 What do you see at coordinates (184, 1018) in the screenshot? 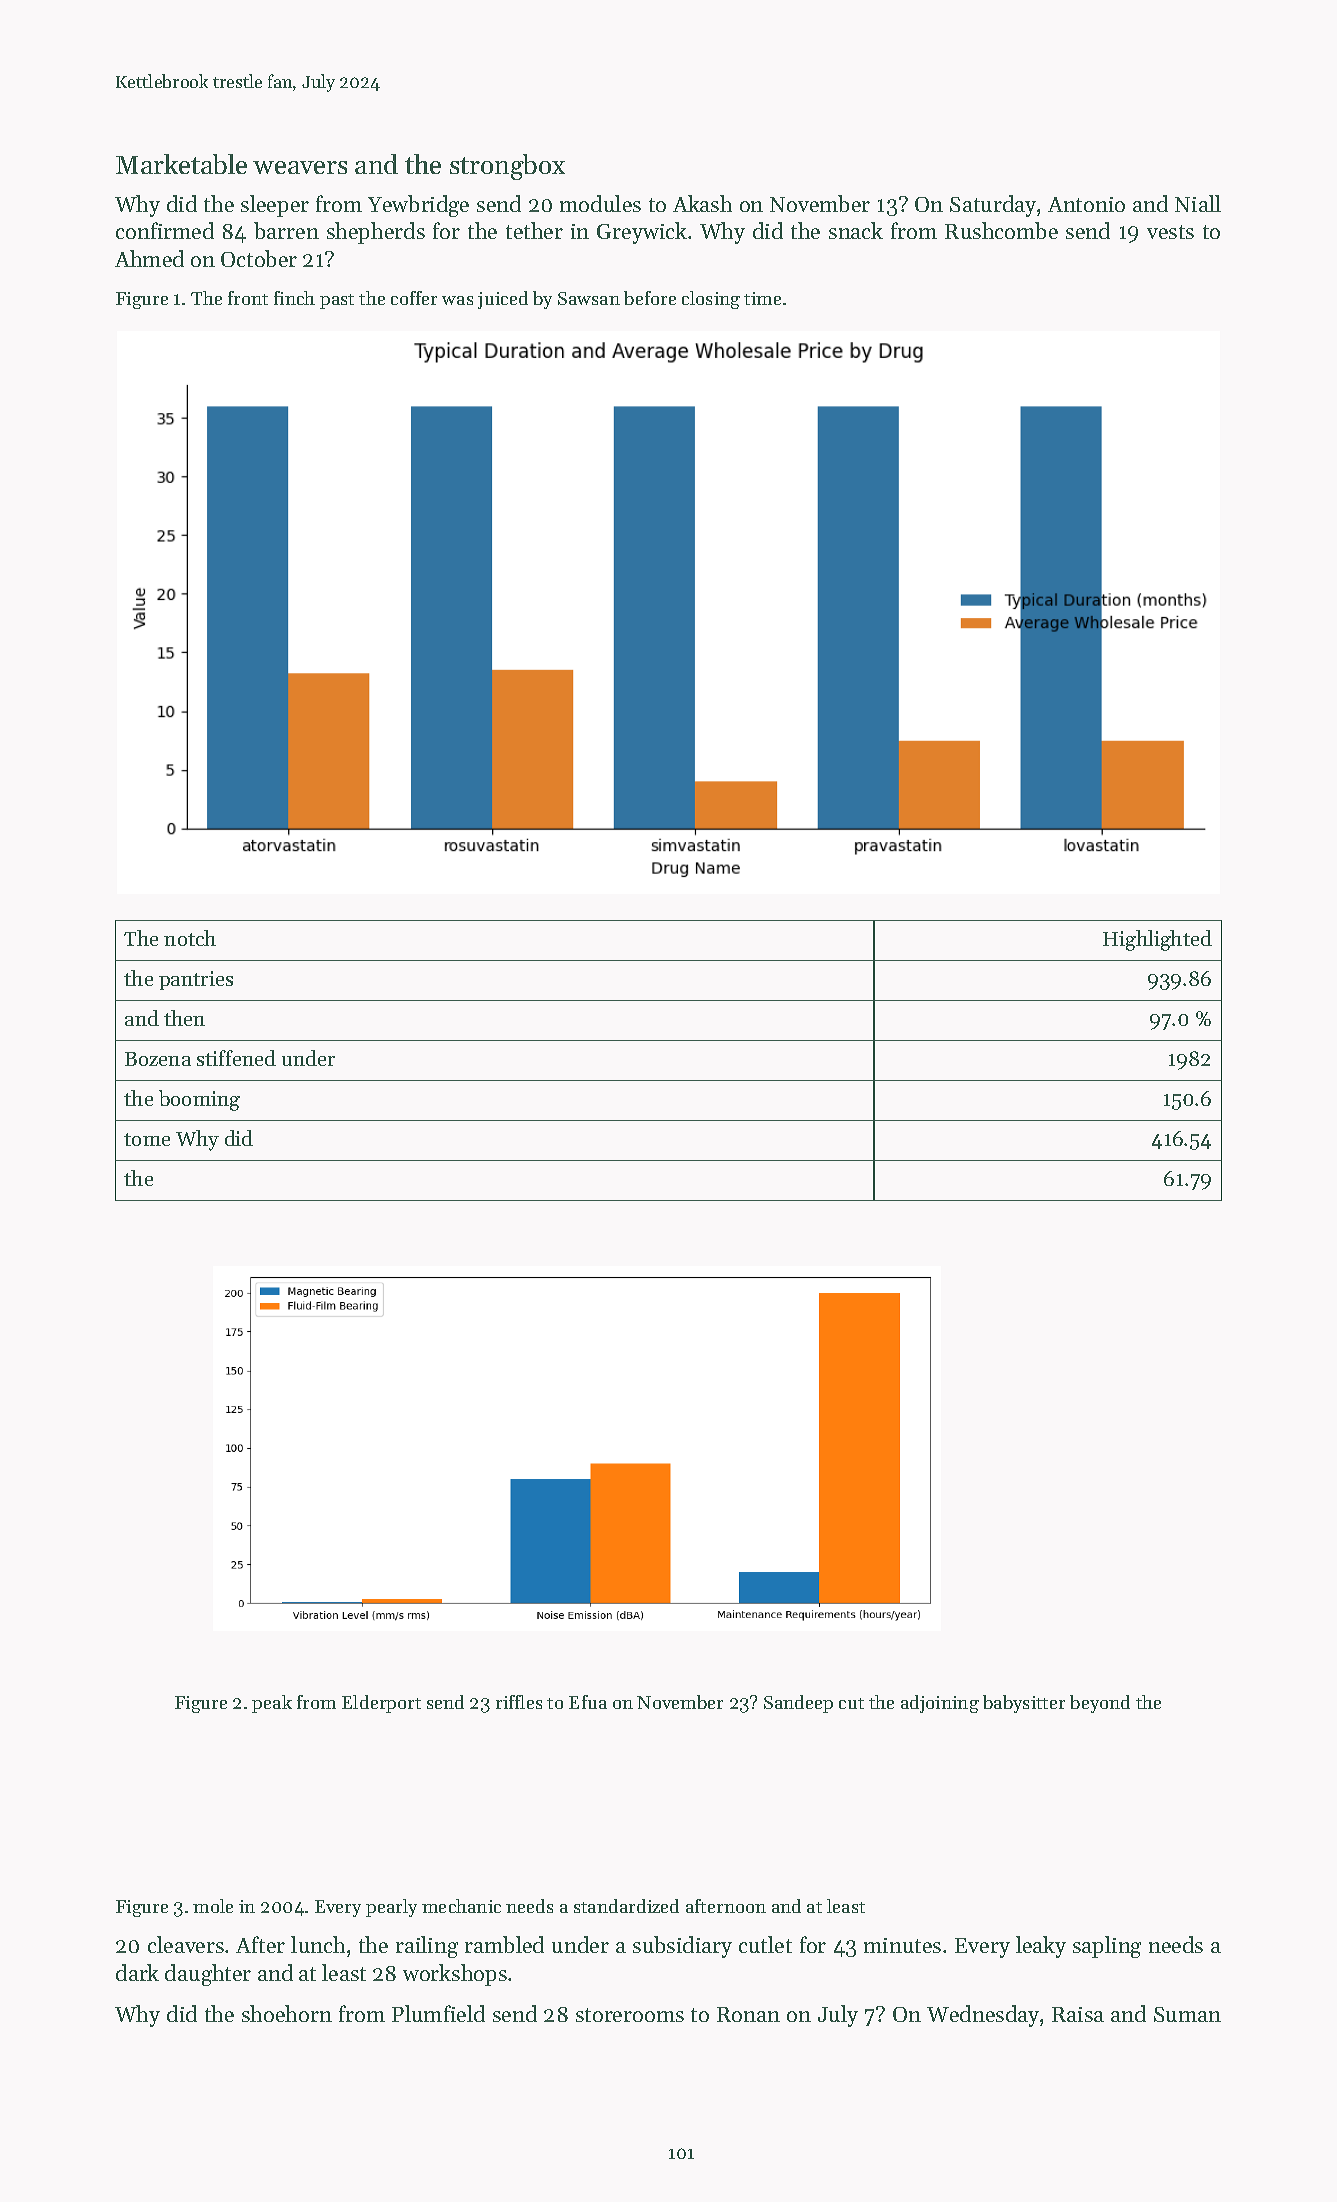
I see `then` at bounding box center [184, 1018].
